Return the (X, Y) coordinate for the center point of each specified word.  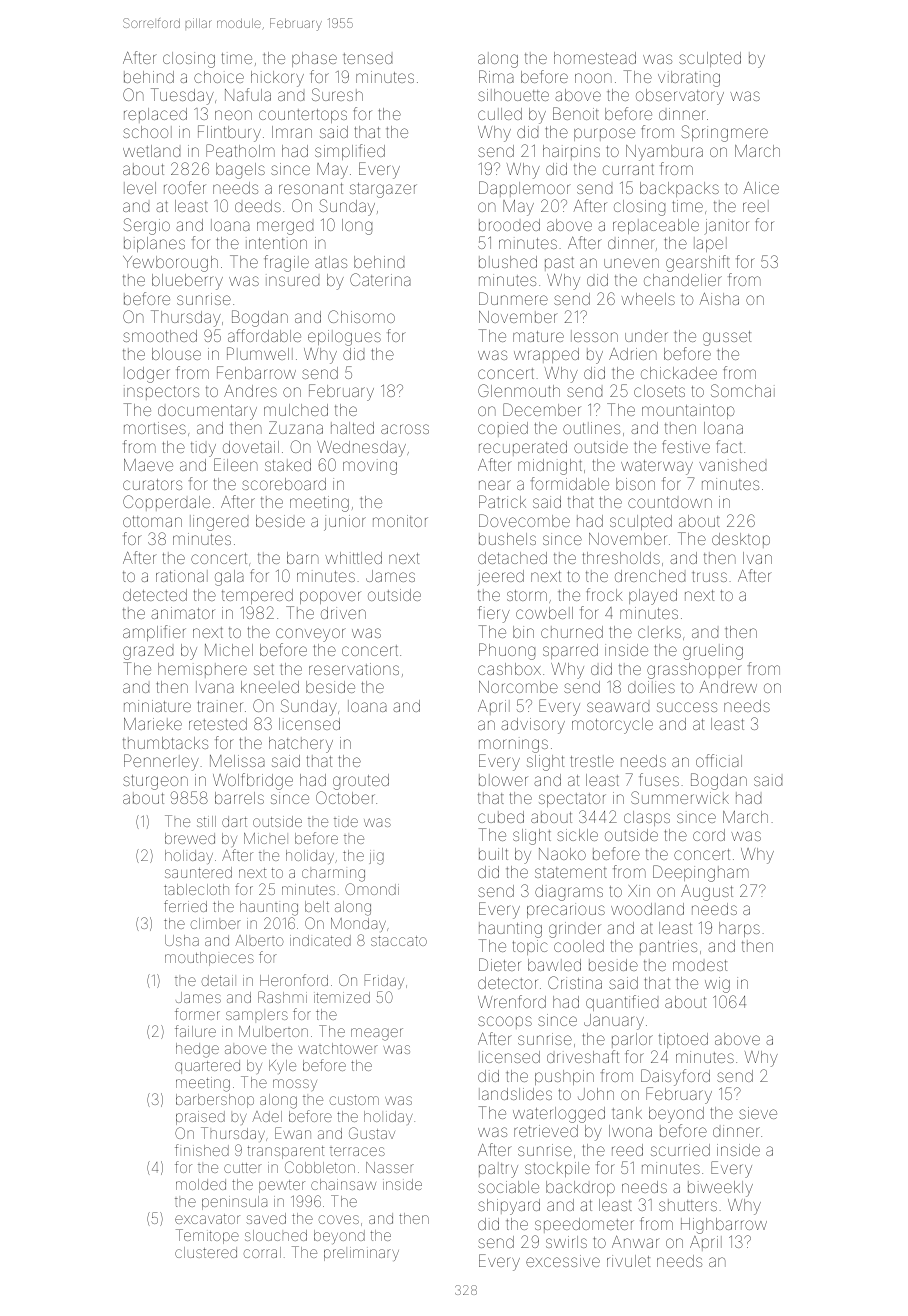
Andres (250, 391)
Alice (761, 188)
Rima (496, 76)
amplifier (154, 633)
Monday (358, 925)
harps (739, 929)
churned (572, 632)
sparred (570, 651)
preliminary (361, 1254)
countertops (303, 116)
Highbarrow (724, 1226)
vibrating (689, 79)
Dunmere (513, 298)
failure (195, 1031)
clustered (206, 1252)
